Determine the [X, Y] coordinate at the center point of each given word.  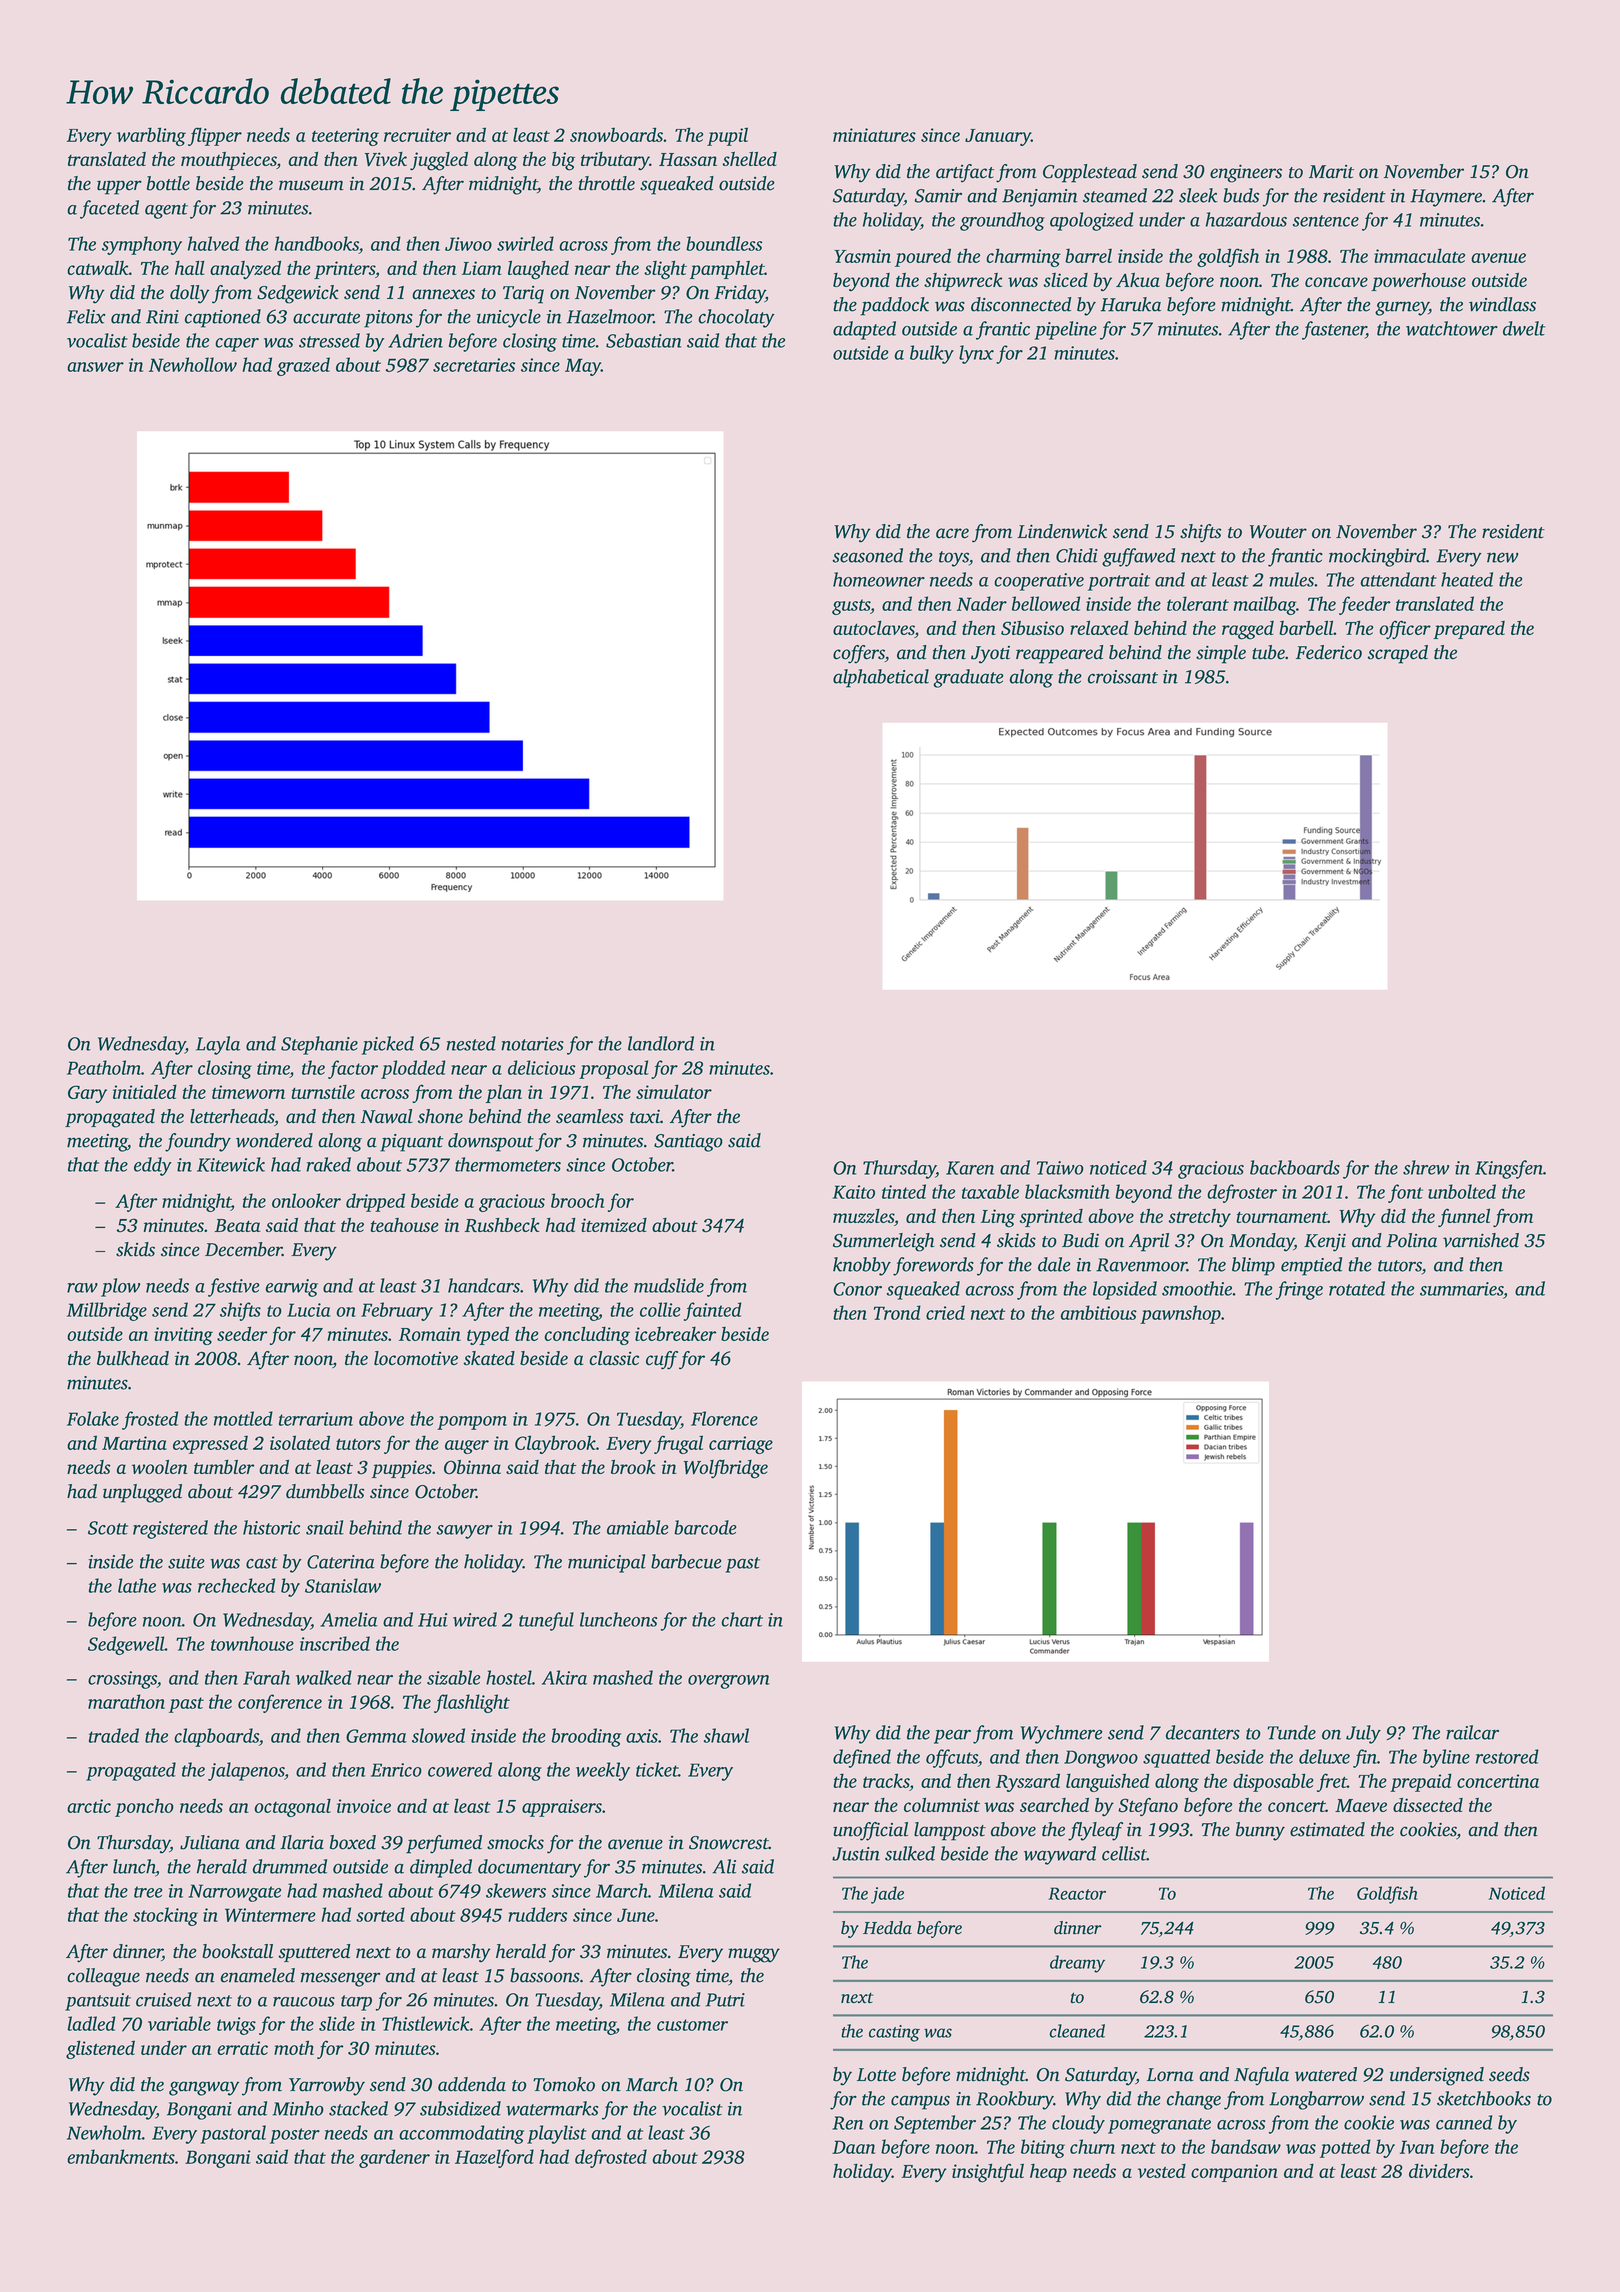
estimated [1327, 1829]
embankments [121, 2156]
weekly [603, 1771]
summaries [1461, 1289]
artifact [965, 173]
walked [324, 1677]
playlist [557, 2134]
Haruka [1131, 304]
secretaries [474, 365]
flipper [215, 136]
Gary [87, 1094]
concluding [587, 1335]
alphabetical [881, 678]
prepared [1469, 630]
